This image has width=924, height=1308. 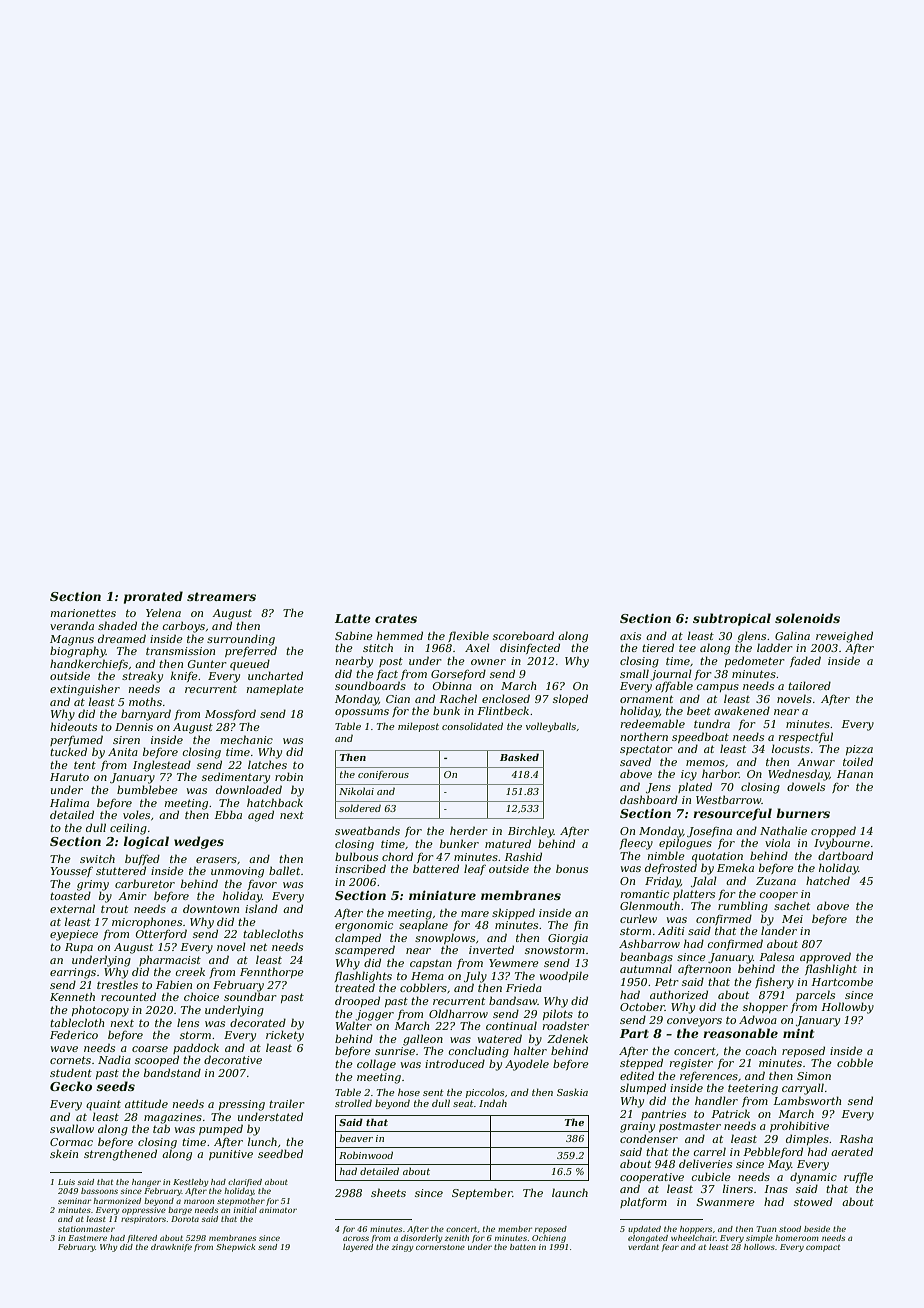 I want to click on crates, so click(x=396, y=618).
